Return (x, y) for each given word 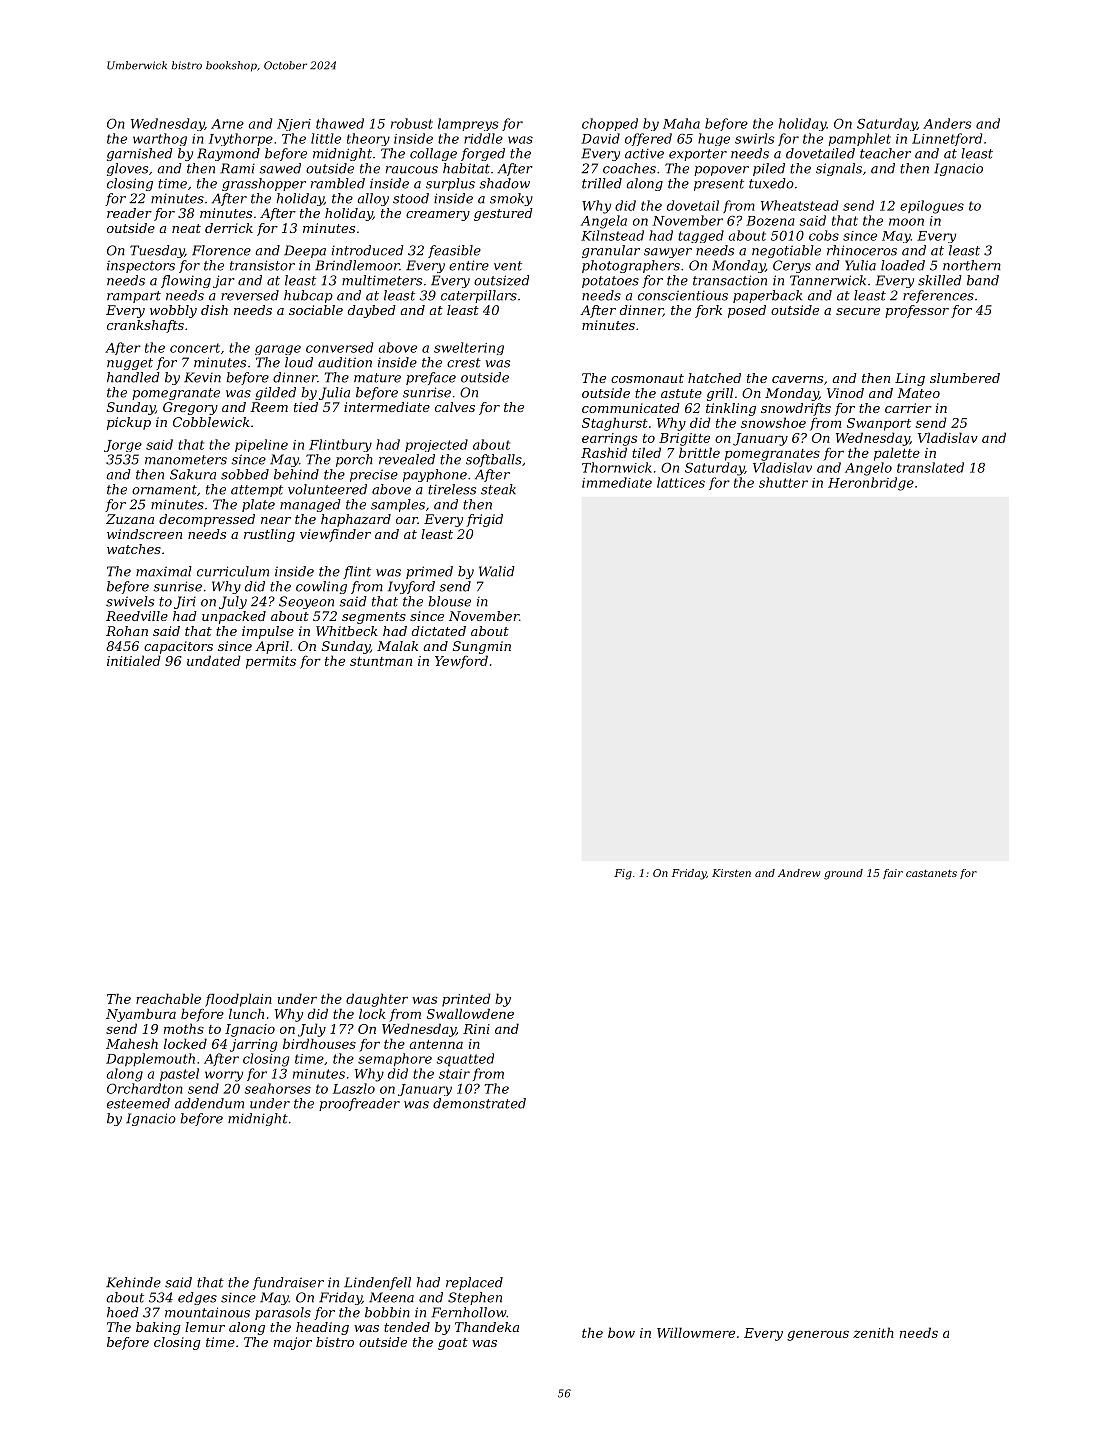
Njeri (294, 125)
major (293, 1343)
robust (412, 123)
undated (214, 660)
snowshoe (773, 422)
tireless (452, 489)
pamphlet (859, 139)
